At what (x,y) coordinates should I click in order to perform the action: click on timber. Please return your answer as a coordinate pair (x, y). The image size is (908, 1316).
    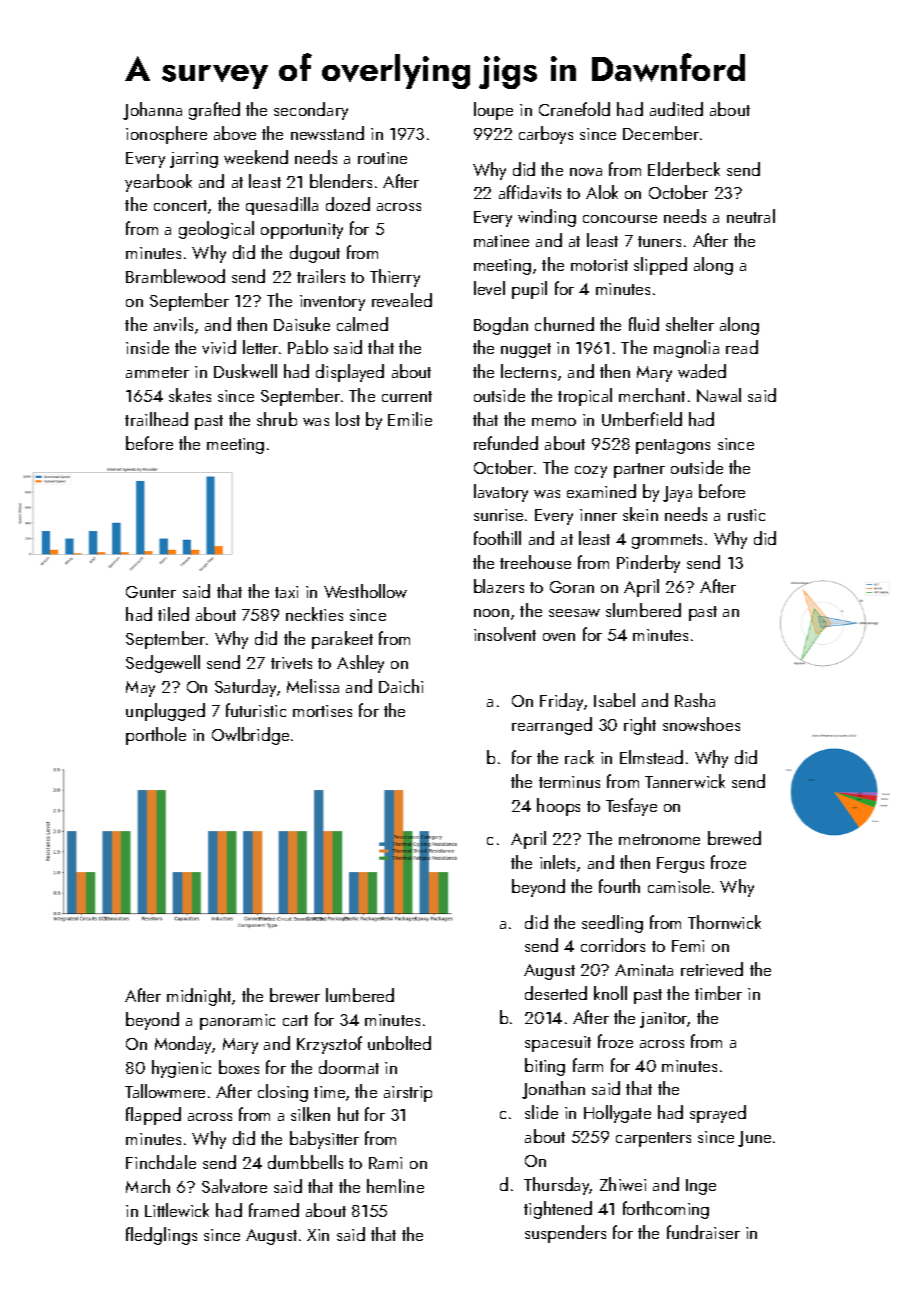
    Looking at the image, I should click on (718, 993).
